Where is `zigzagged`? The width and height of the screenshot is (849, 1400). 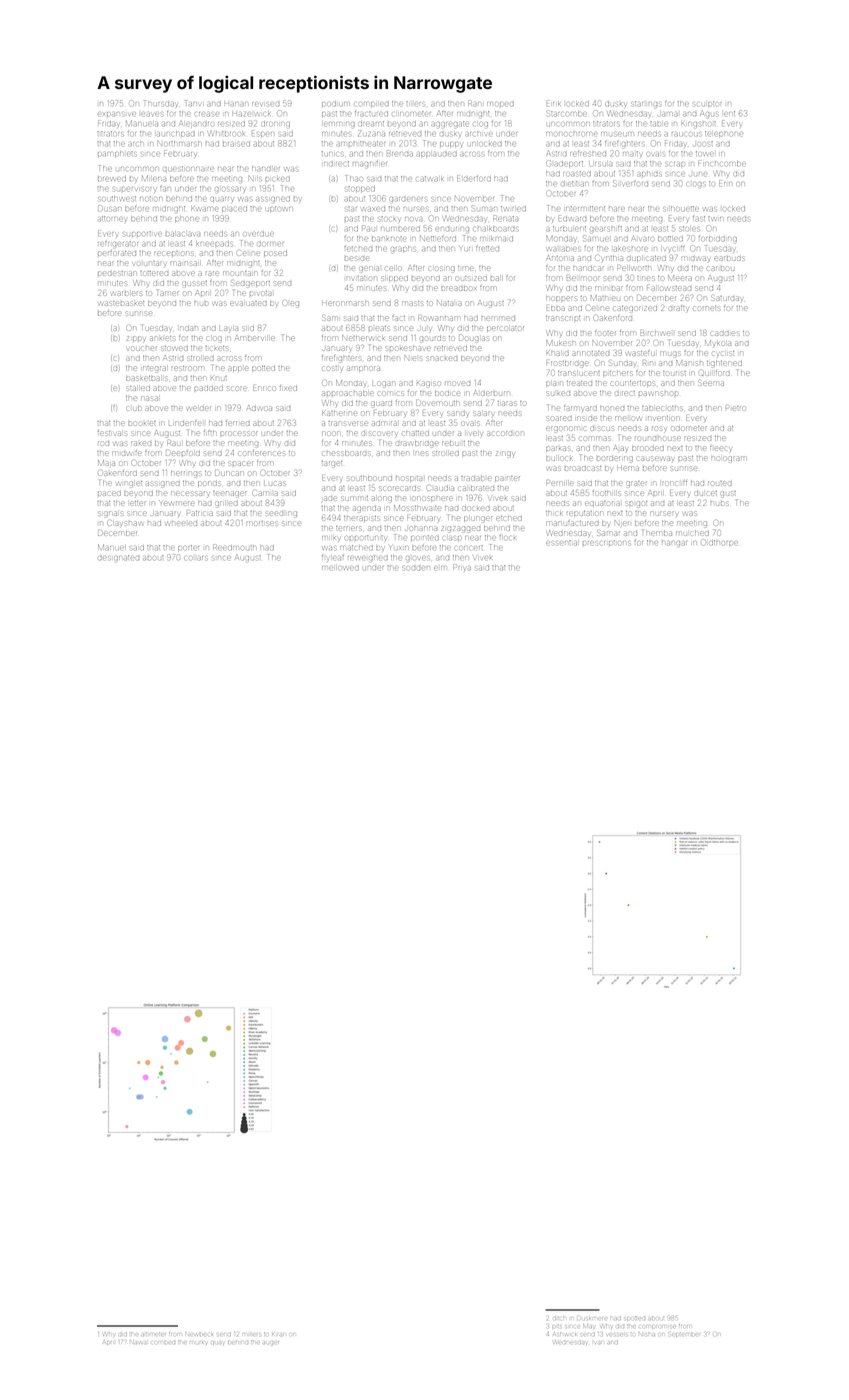
zigzagged is located at coordinates (460, 528).
